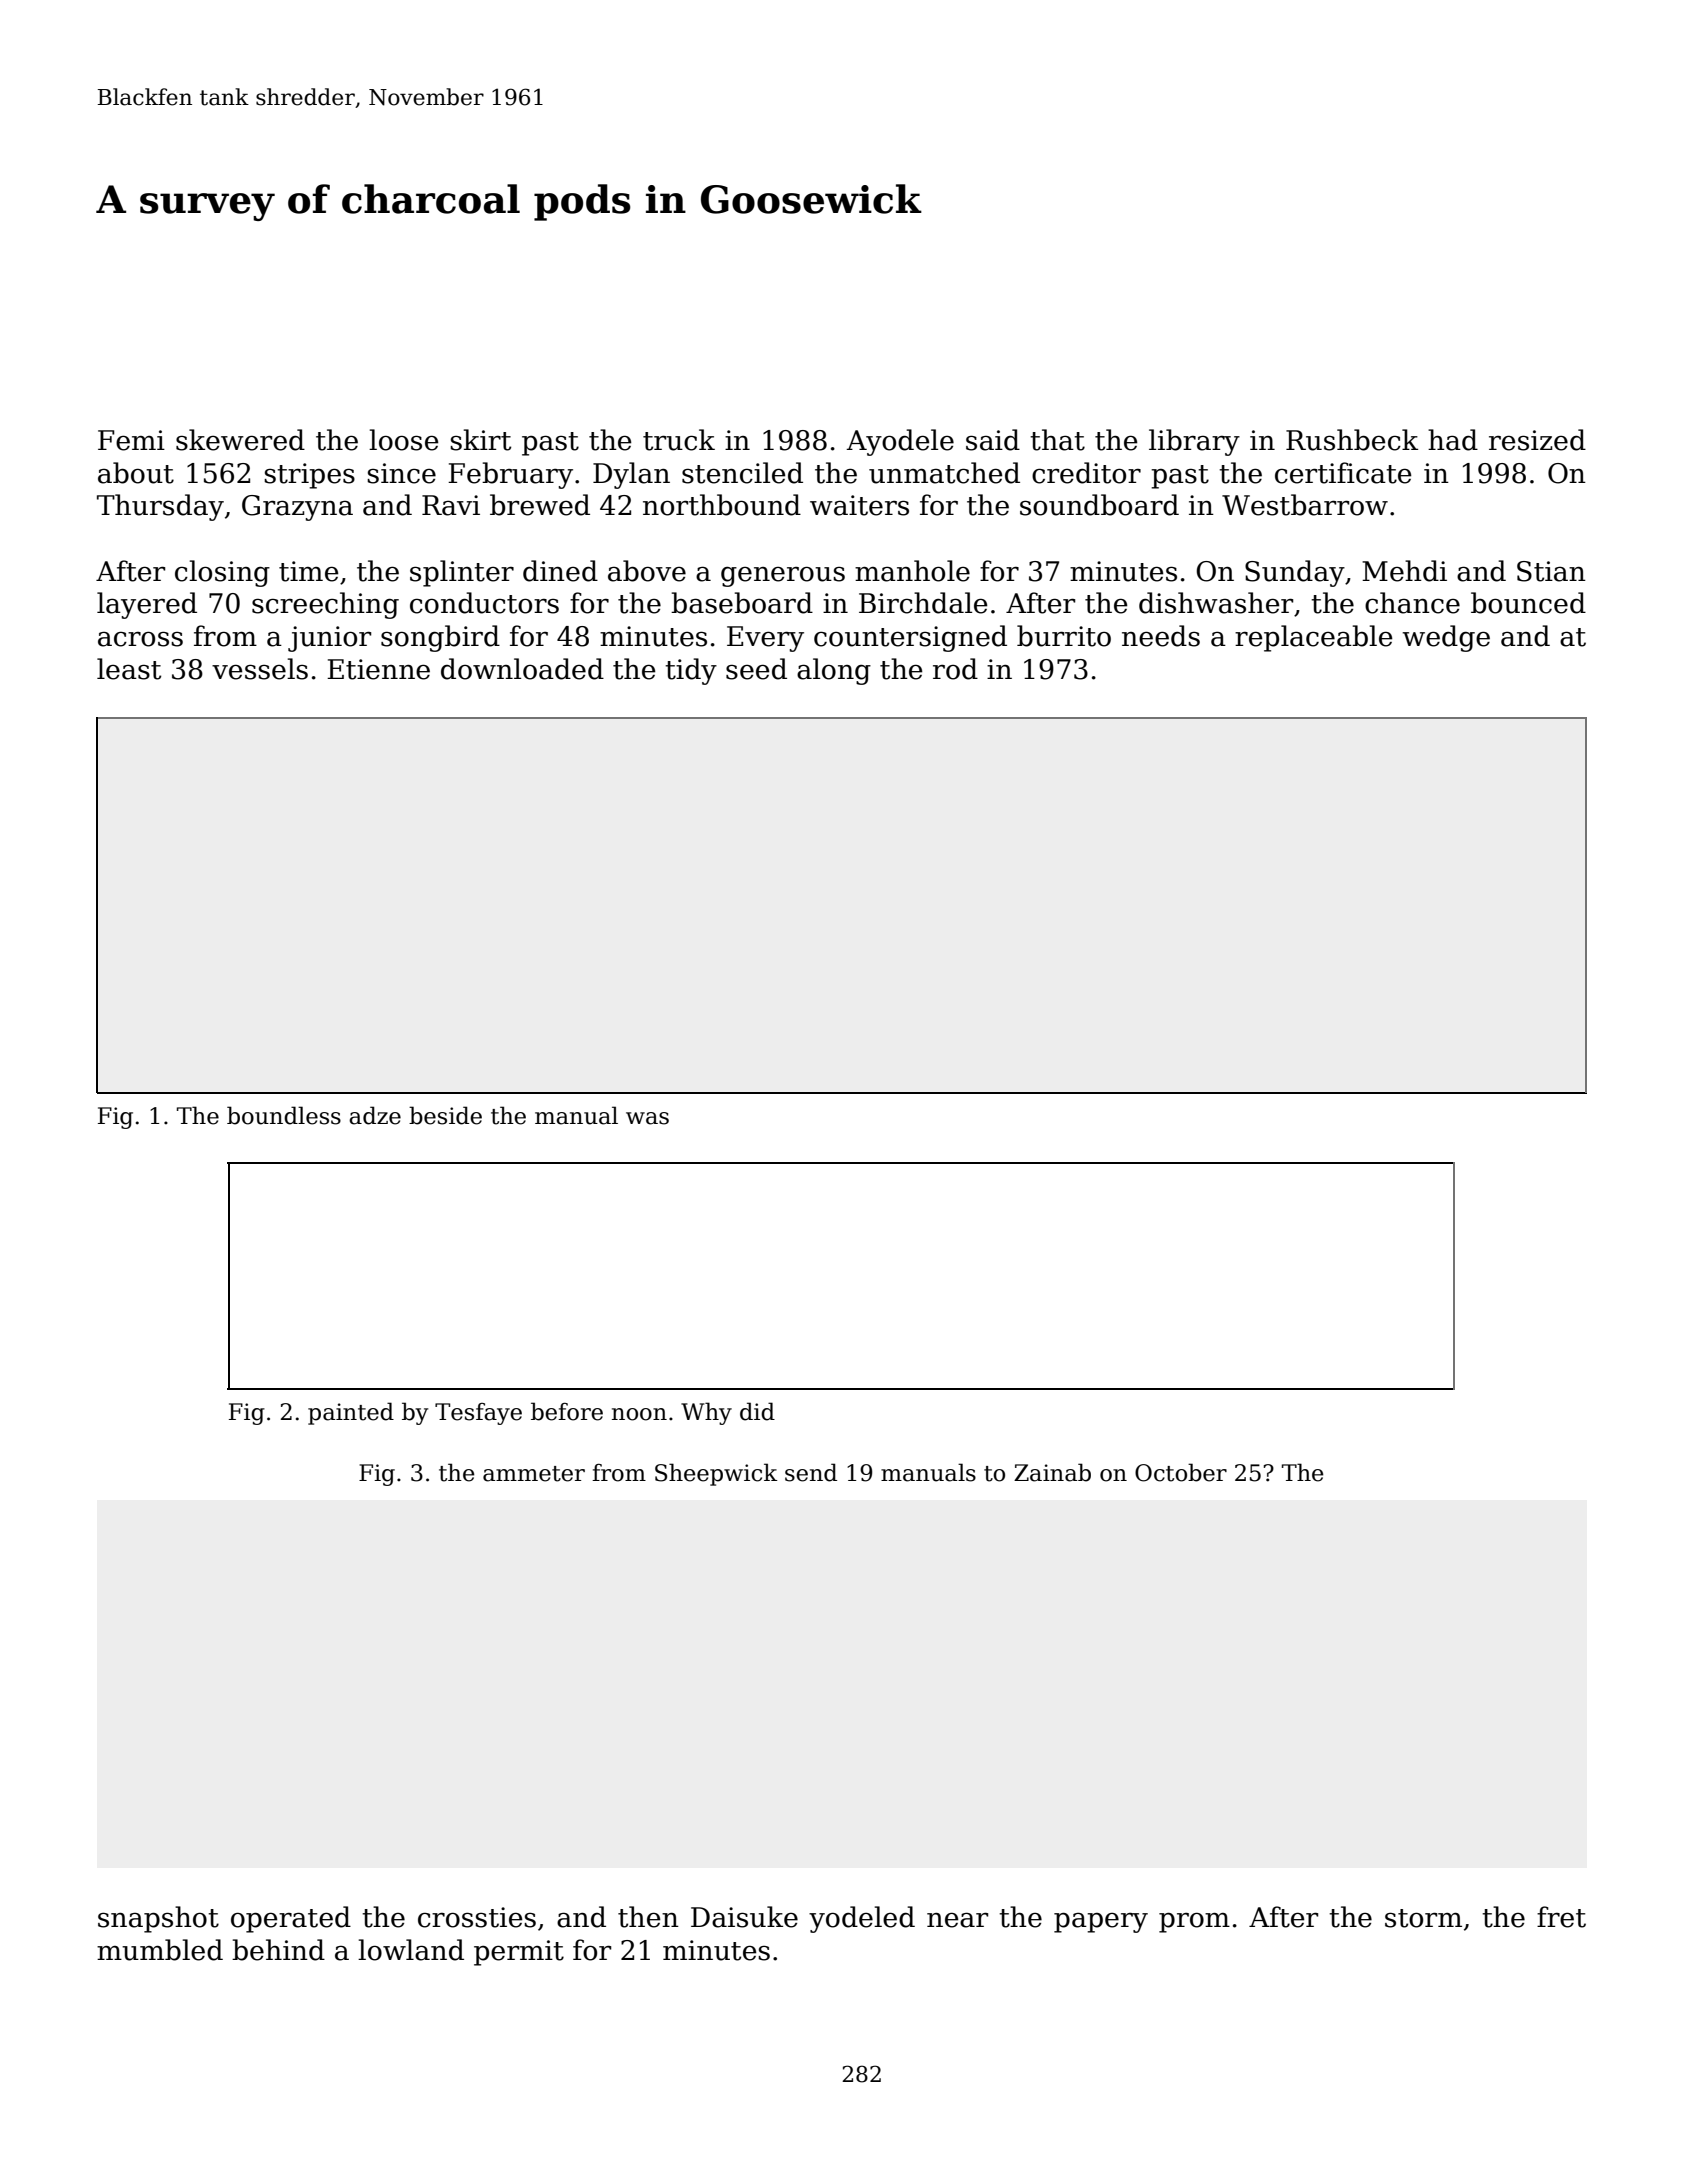 The height and width of the screenshot is (2178, 1683). What do you see at coordinates (284, 1115) in the screenshot?
I see `boundless` at bounding box center [284, 1115].
